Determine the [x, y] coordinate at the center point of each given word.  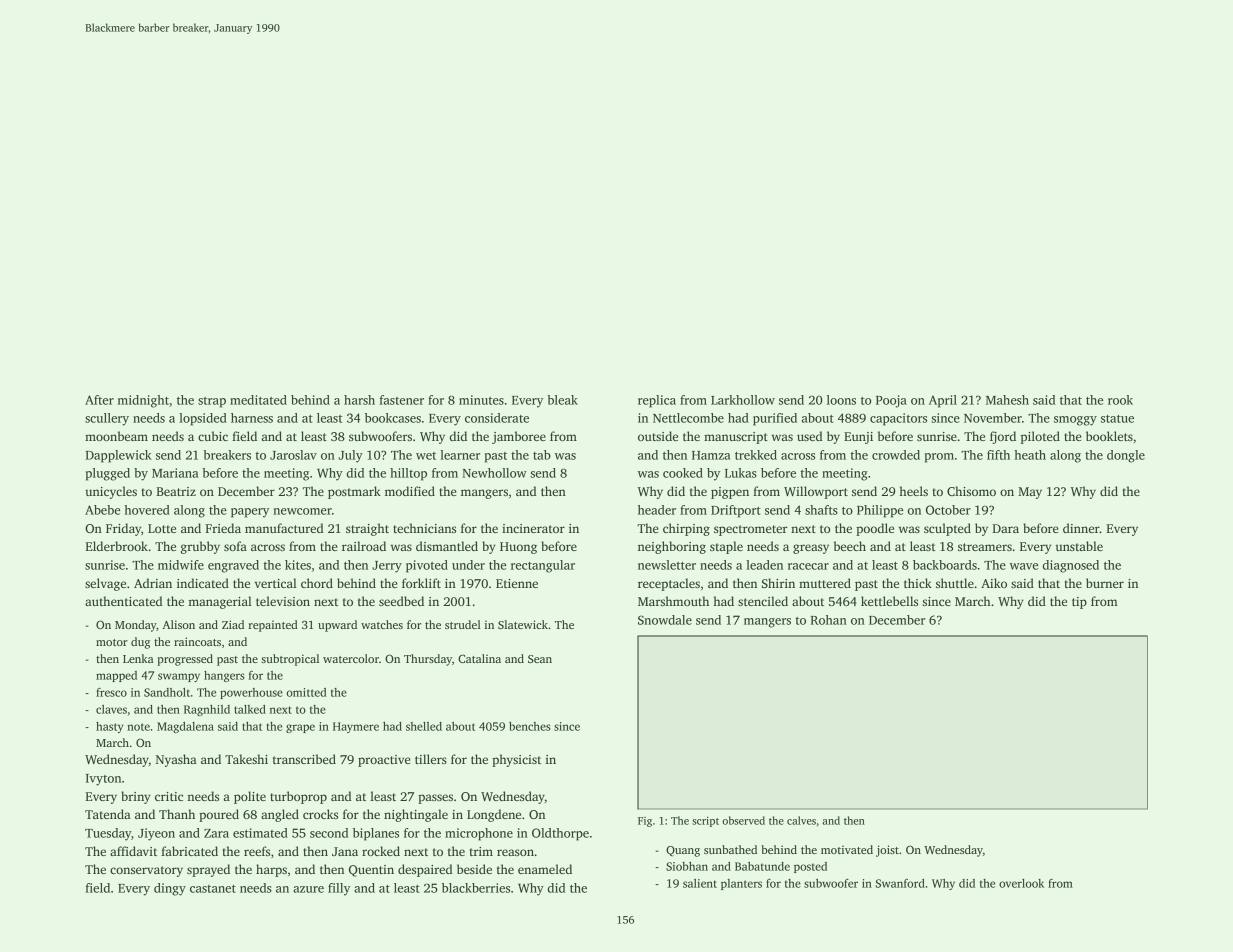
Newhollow [494, 473]
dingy [170, 889]
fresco [111, 692]
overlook [1021, 883]
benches [530, 726]
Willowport [816, 492]
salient [700, 883]
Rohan [829, 620]
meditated [258, 400]
